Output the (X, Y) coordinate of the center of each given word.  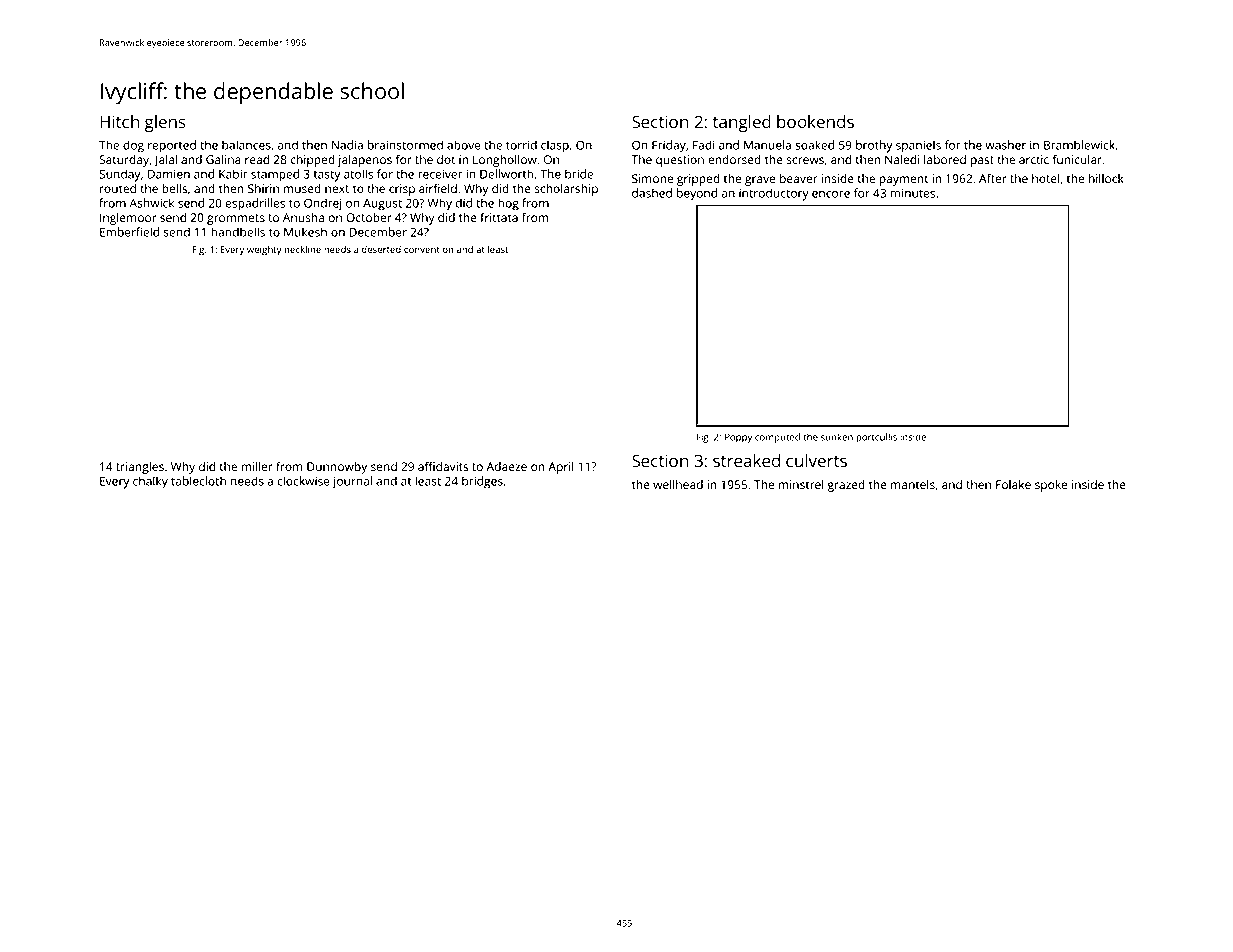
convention (428, 249)
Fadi (704, 145)
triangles (140, 468)
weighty (264, 251)
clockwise (303, 481)
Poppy (738, 438)
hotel (1045, 178)
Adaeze (506, 466)
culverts (816, 460)
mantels (913, 484)
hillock (1106, 178)
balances (246, 145)
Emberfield (129, 232)
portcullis (876, 438)
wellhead (678, 484)
